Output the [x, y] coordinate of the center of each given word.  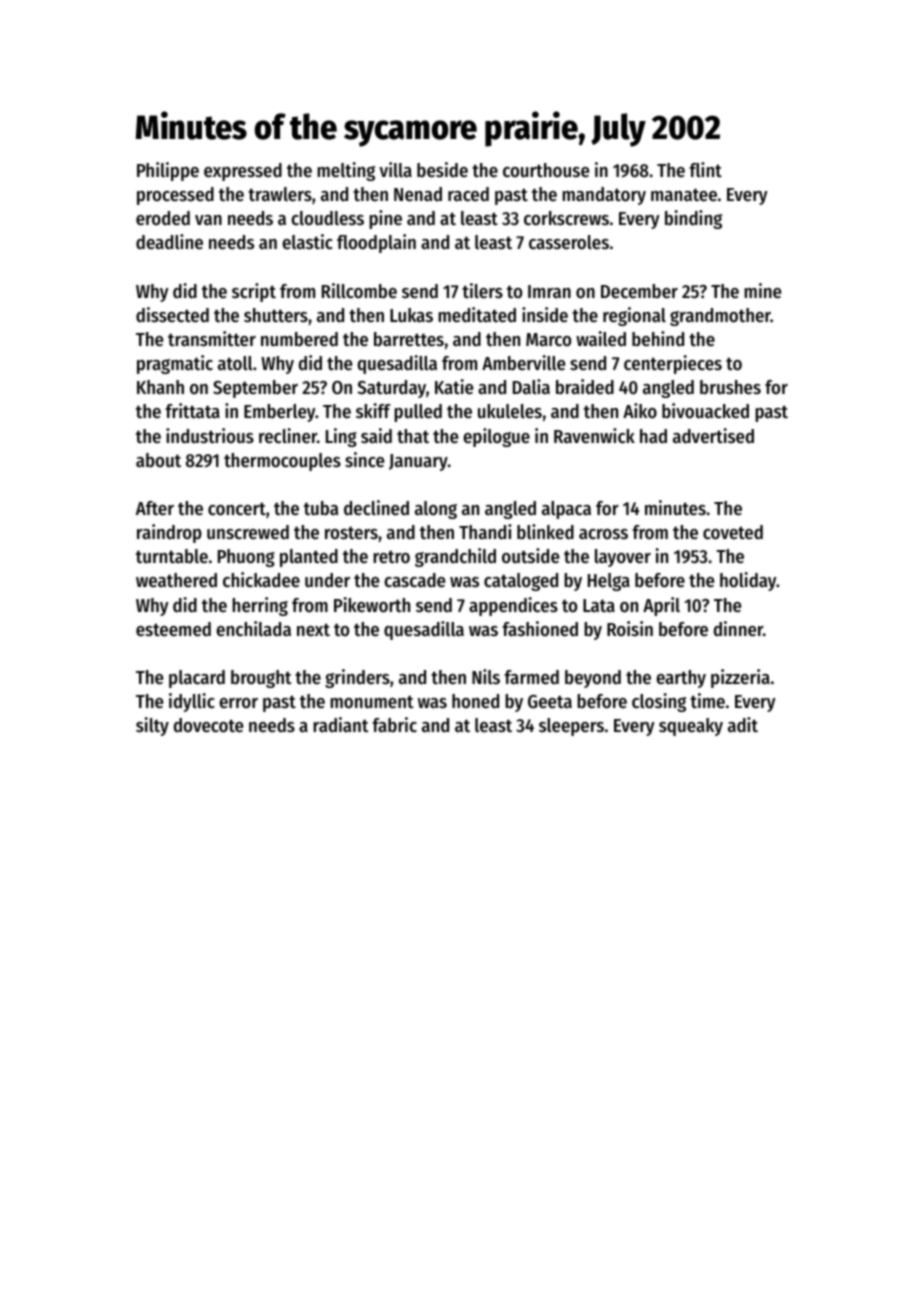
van [208, 220]
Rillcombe [359, 291]
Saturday [391, 389]
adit [743, 724]
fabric [394, 724]
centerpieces [673, 364]
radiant [341, 724]
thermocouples [282, 462]
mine [762, 291]
